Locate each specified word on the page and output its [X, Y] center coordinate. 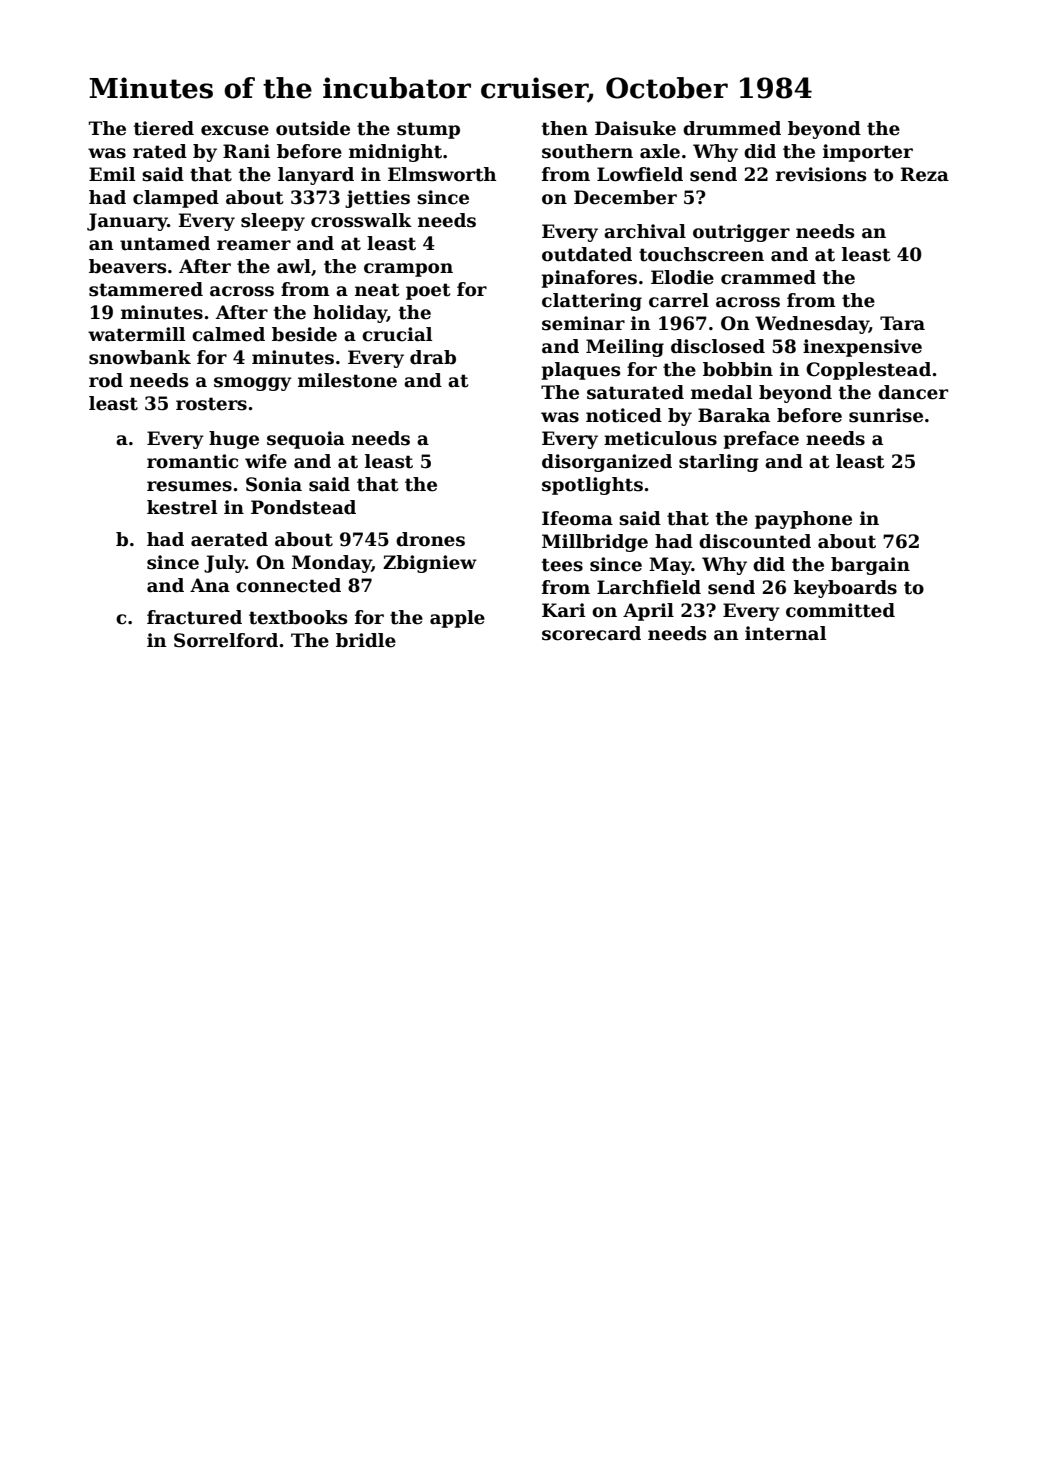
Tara [902, 323]
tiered [164, 128]
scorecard [591, 633]
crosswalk [361, 220]
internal [785, 633]
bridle [366, 640]
